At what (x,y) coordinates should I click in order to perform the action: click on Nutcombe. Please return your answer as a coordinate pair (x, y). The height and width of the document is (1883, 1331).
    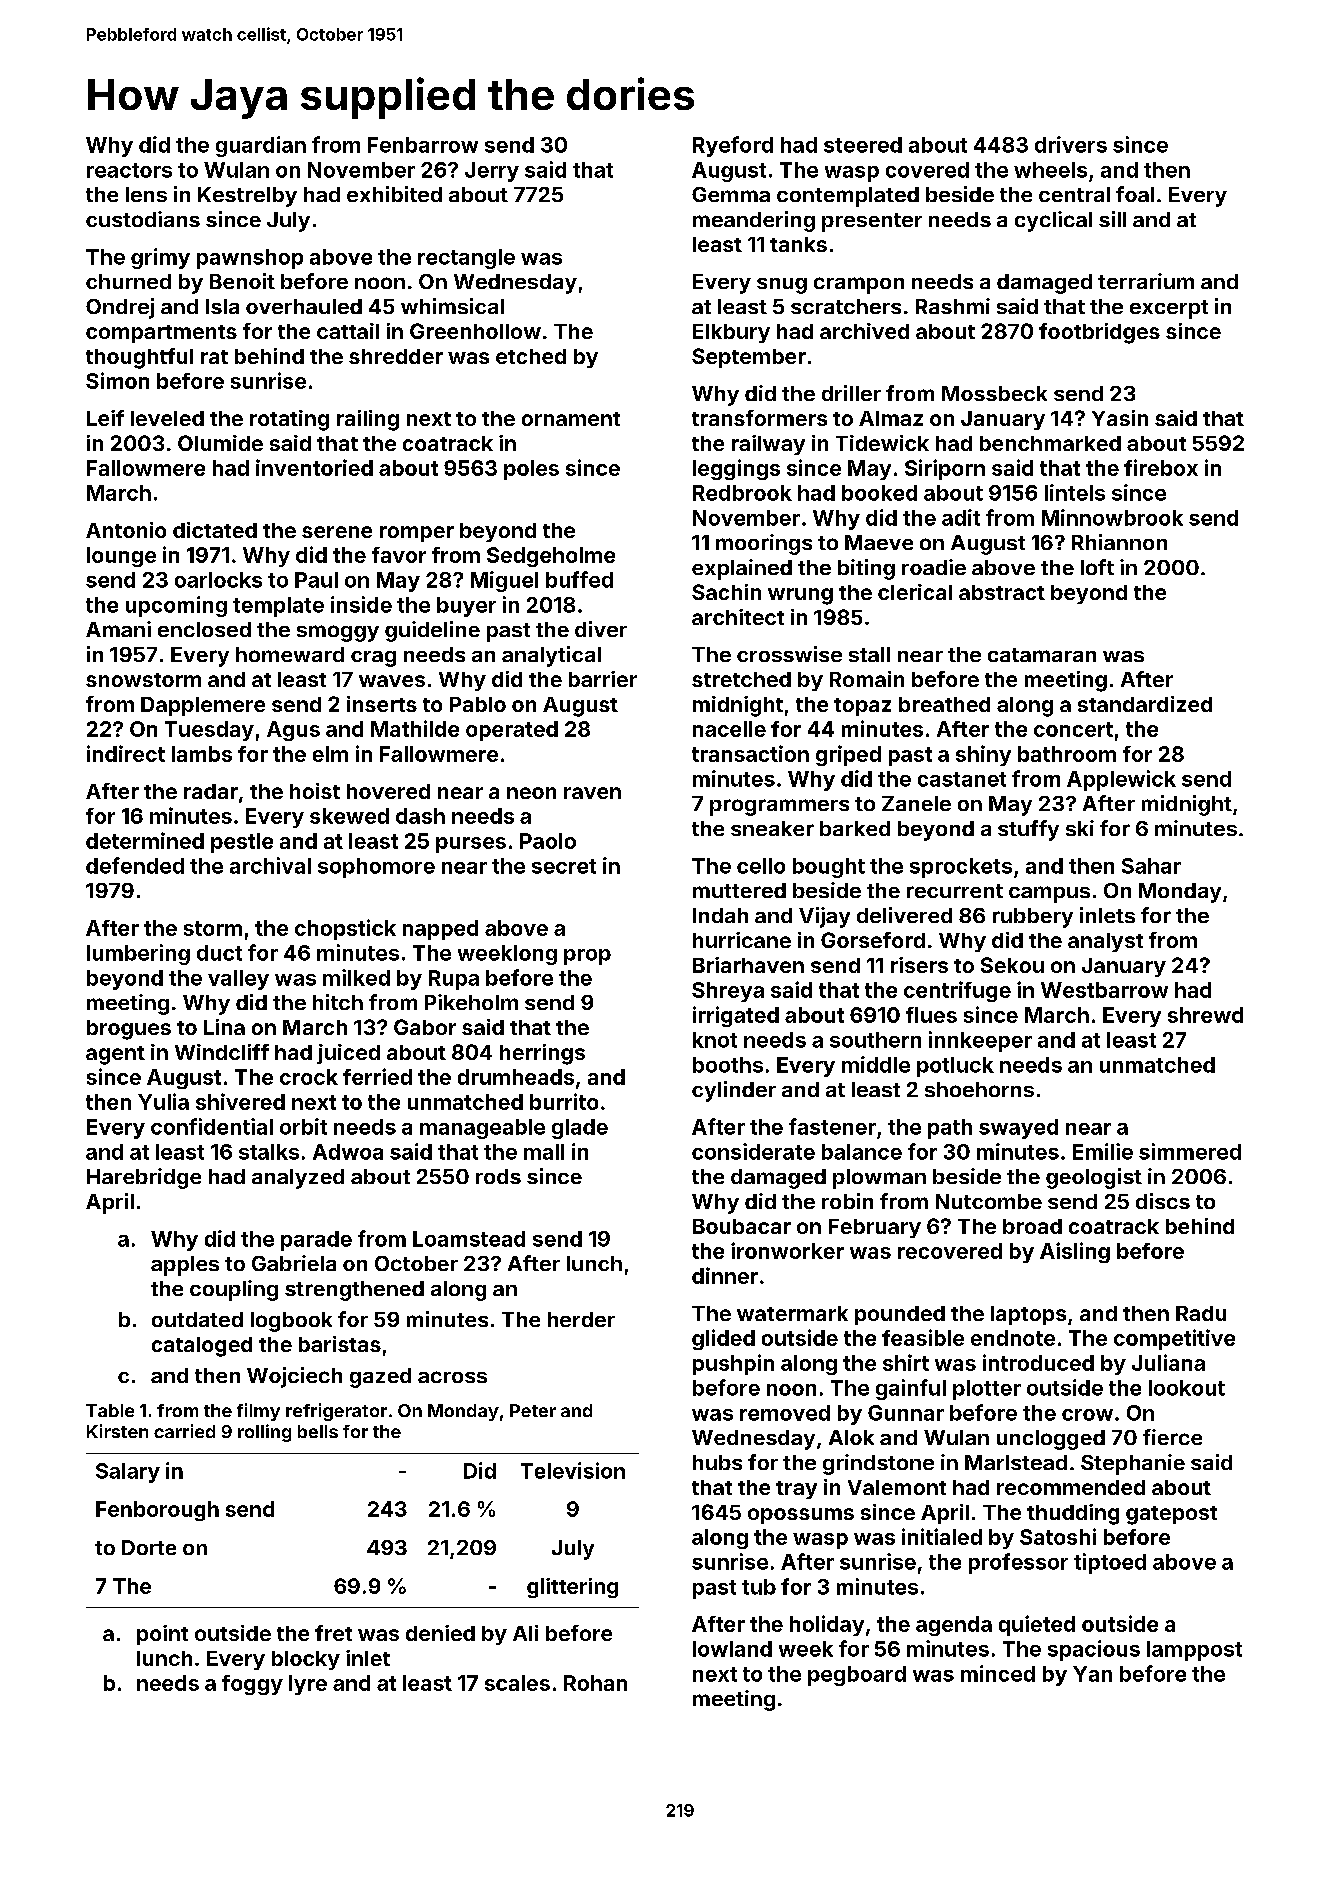
    Looking at the image, I should click on (989, 1201).
